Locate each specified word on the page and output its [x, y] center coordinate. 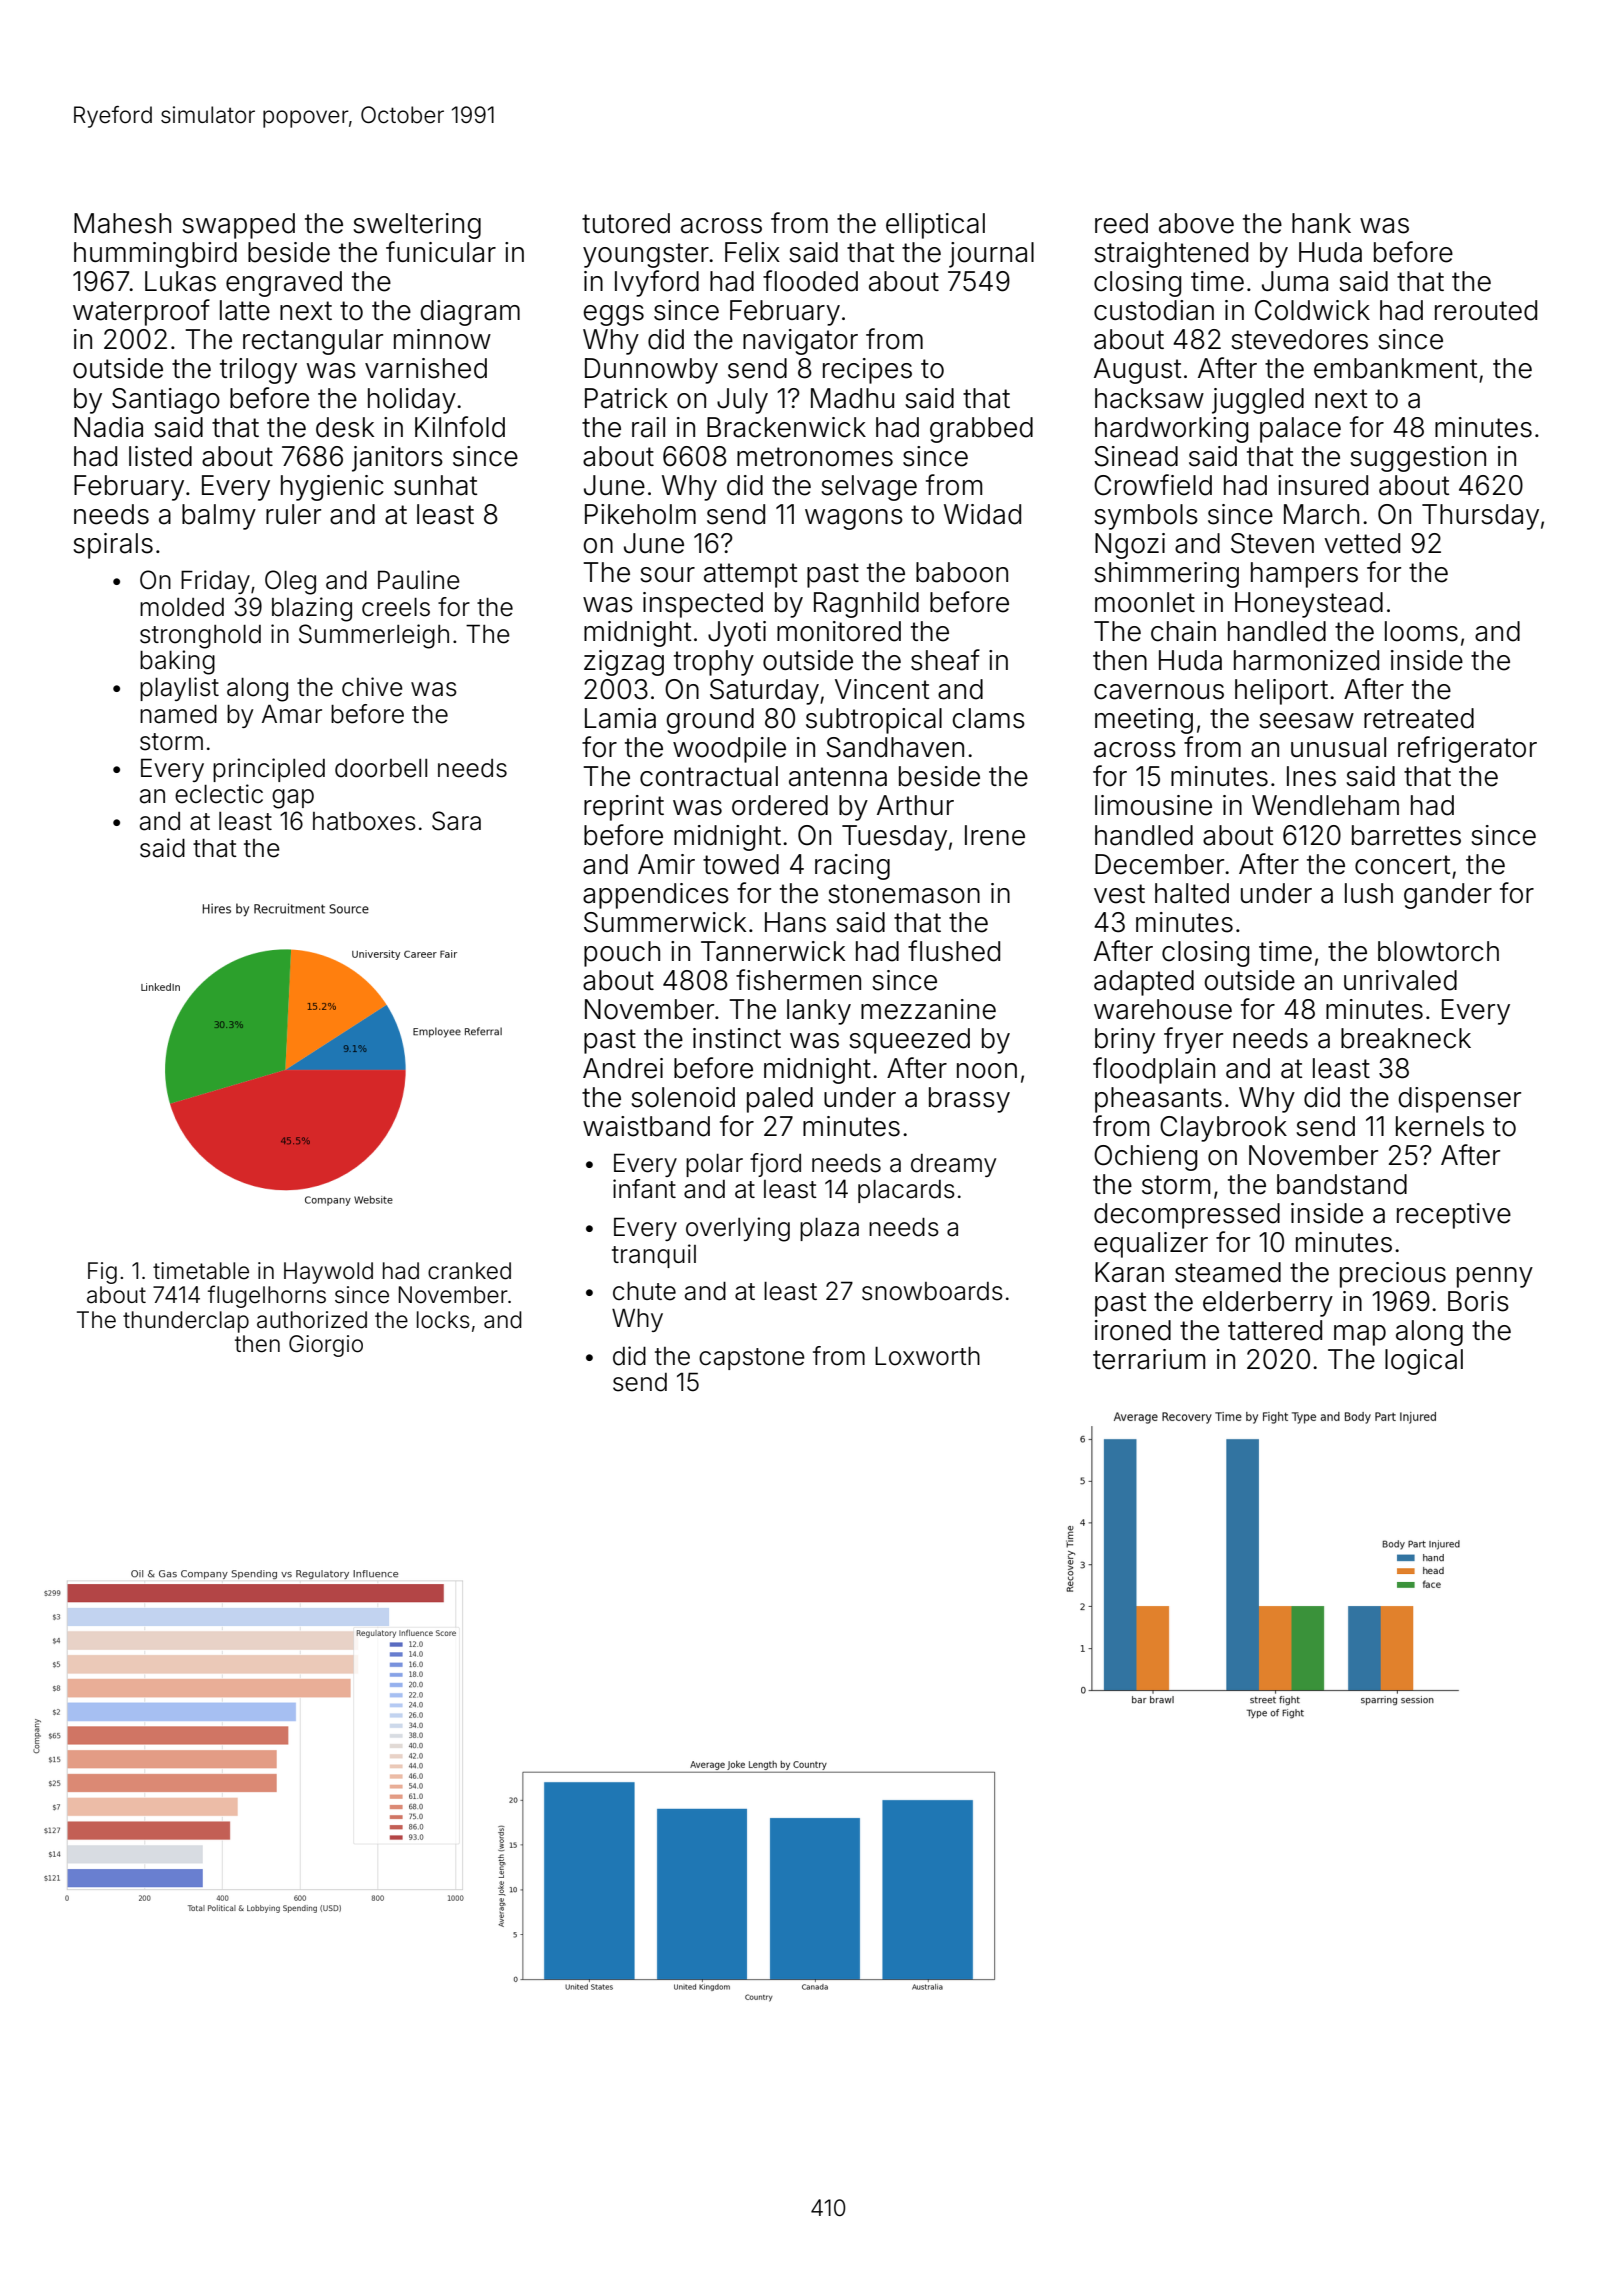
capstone [752, 1359]
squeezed [909, 1041]
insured [1323, 485]
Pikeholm [640, 514]
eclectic [219, 794]
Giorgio [326, 1346]
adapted [1144, 983]
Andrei [623, 1068]
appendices [656, 896]
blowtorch [1438, 951]
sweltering [417, 226]
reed [1121, 223]
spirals [113, 546]
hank [1321, 223]
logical [1424, 1362]
